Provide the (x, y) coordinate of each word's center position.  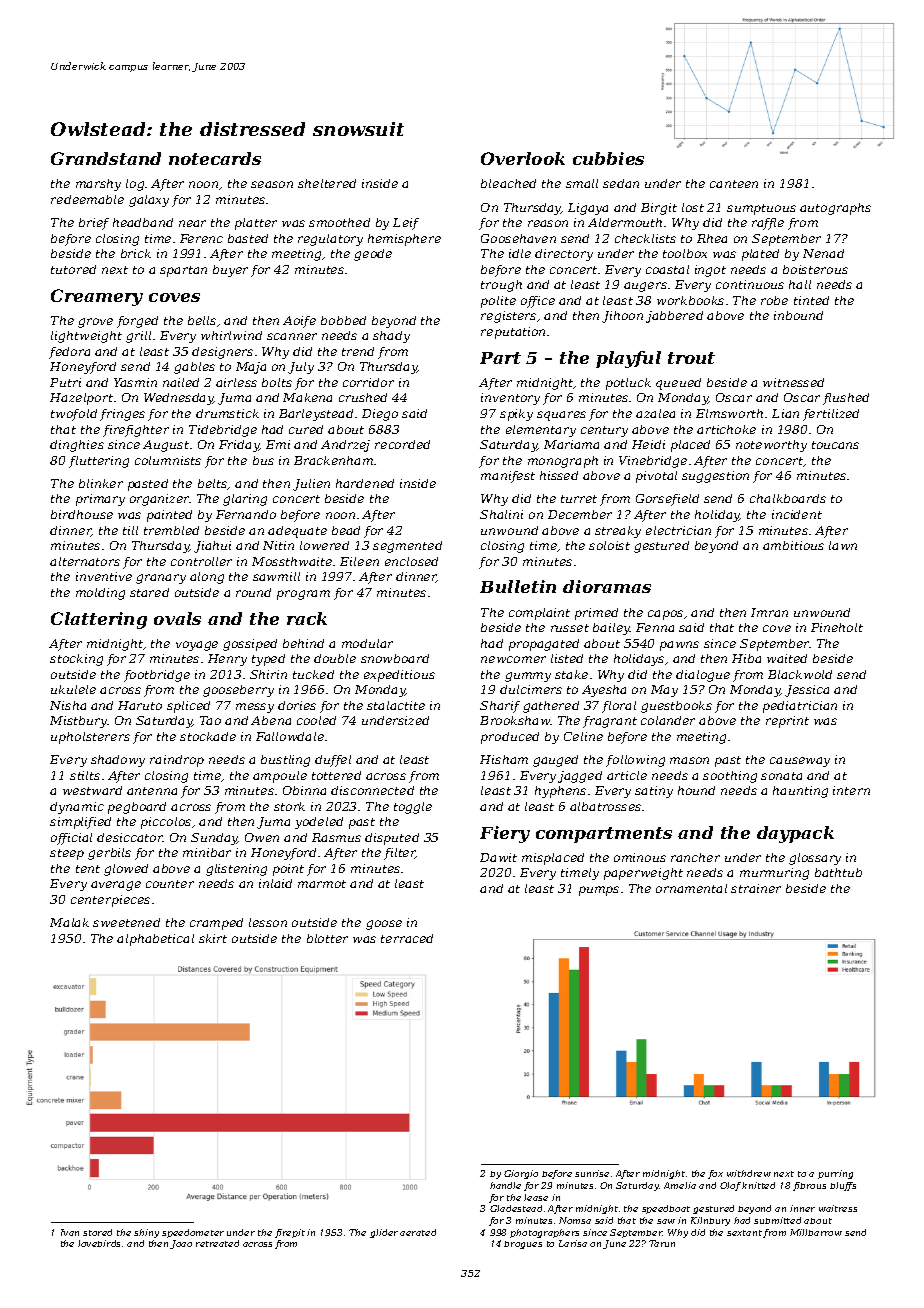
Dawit (498, 857)
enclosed (411, 561)
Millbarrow (816, 1232)
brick (136, 253)
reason (548, 223)
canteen (734, 184)
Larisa (573, 1243)
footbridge (157, 676)
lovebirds (99, 1243)
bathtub (838, 872)
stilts (85, 775)
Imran (769, 612)
